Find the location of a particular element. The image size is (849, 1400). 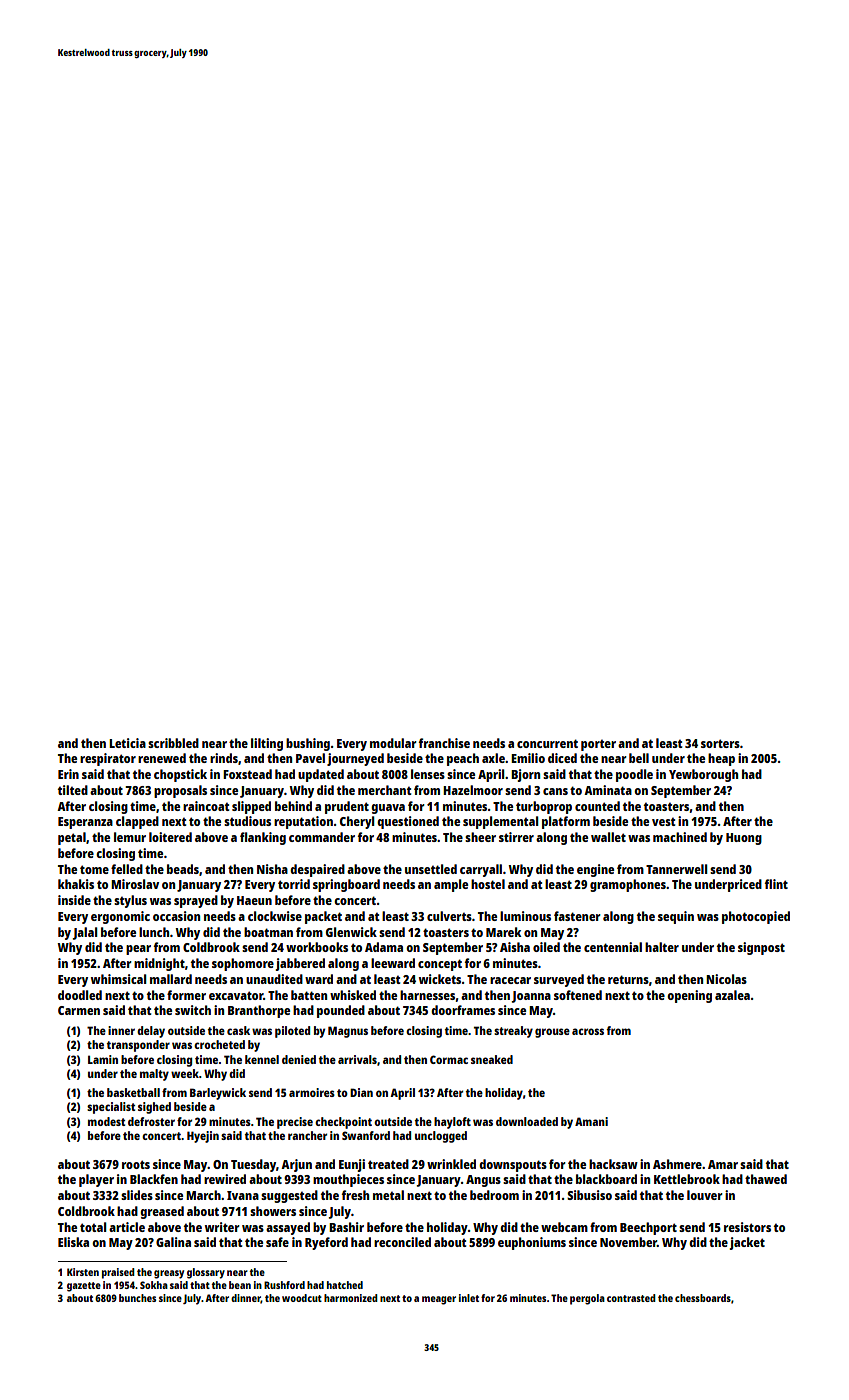

boatman is located at coordinates (268, 932).
